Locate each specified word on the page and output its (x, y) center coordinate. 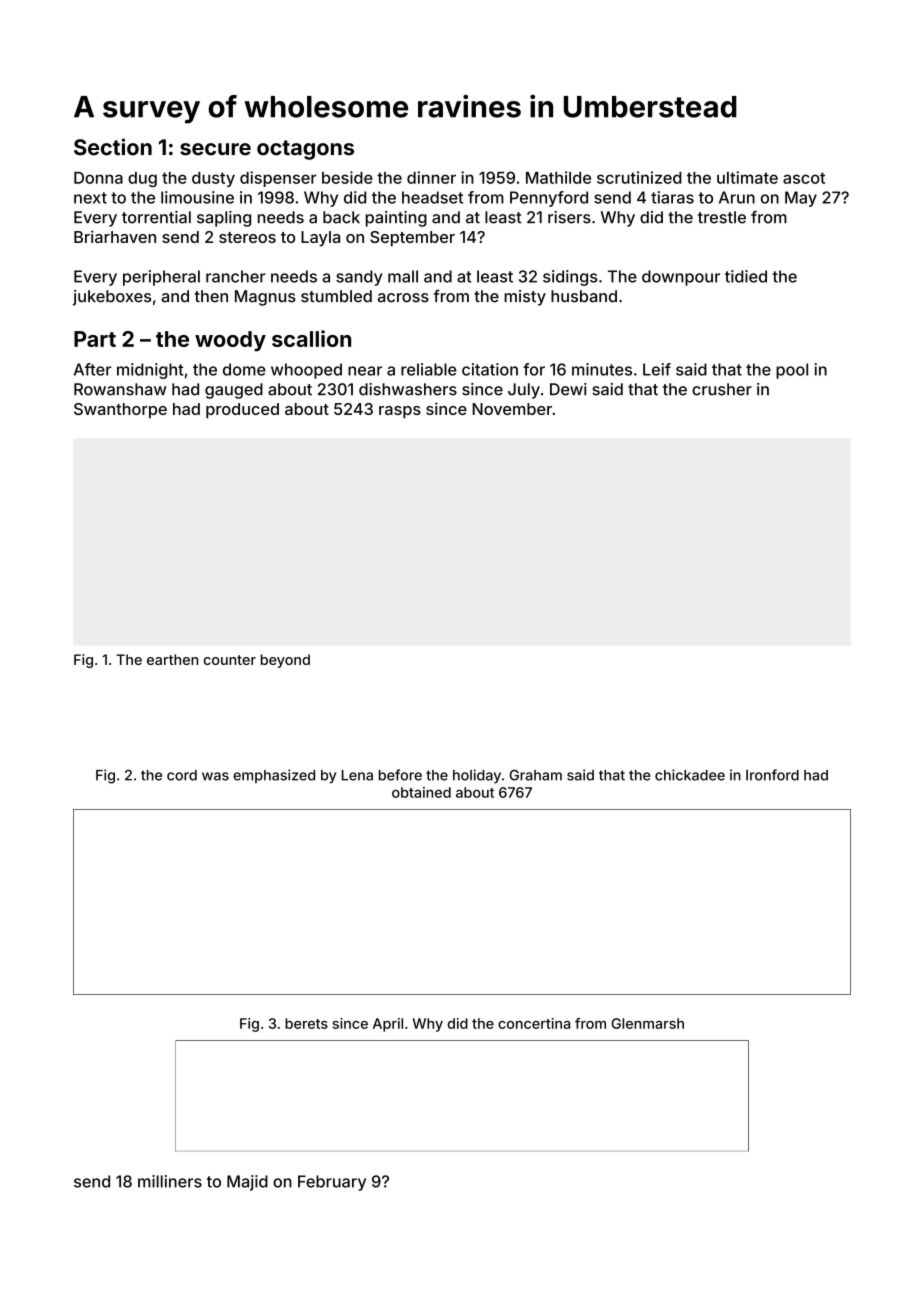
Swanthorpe (120, 411)
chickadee (690, 775)
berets (306, 1023)
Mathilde (558, 177)
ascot (804, 178)
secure (215, 149)
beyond (285, 661)
